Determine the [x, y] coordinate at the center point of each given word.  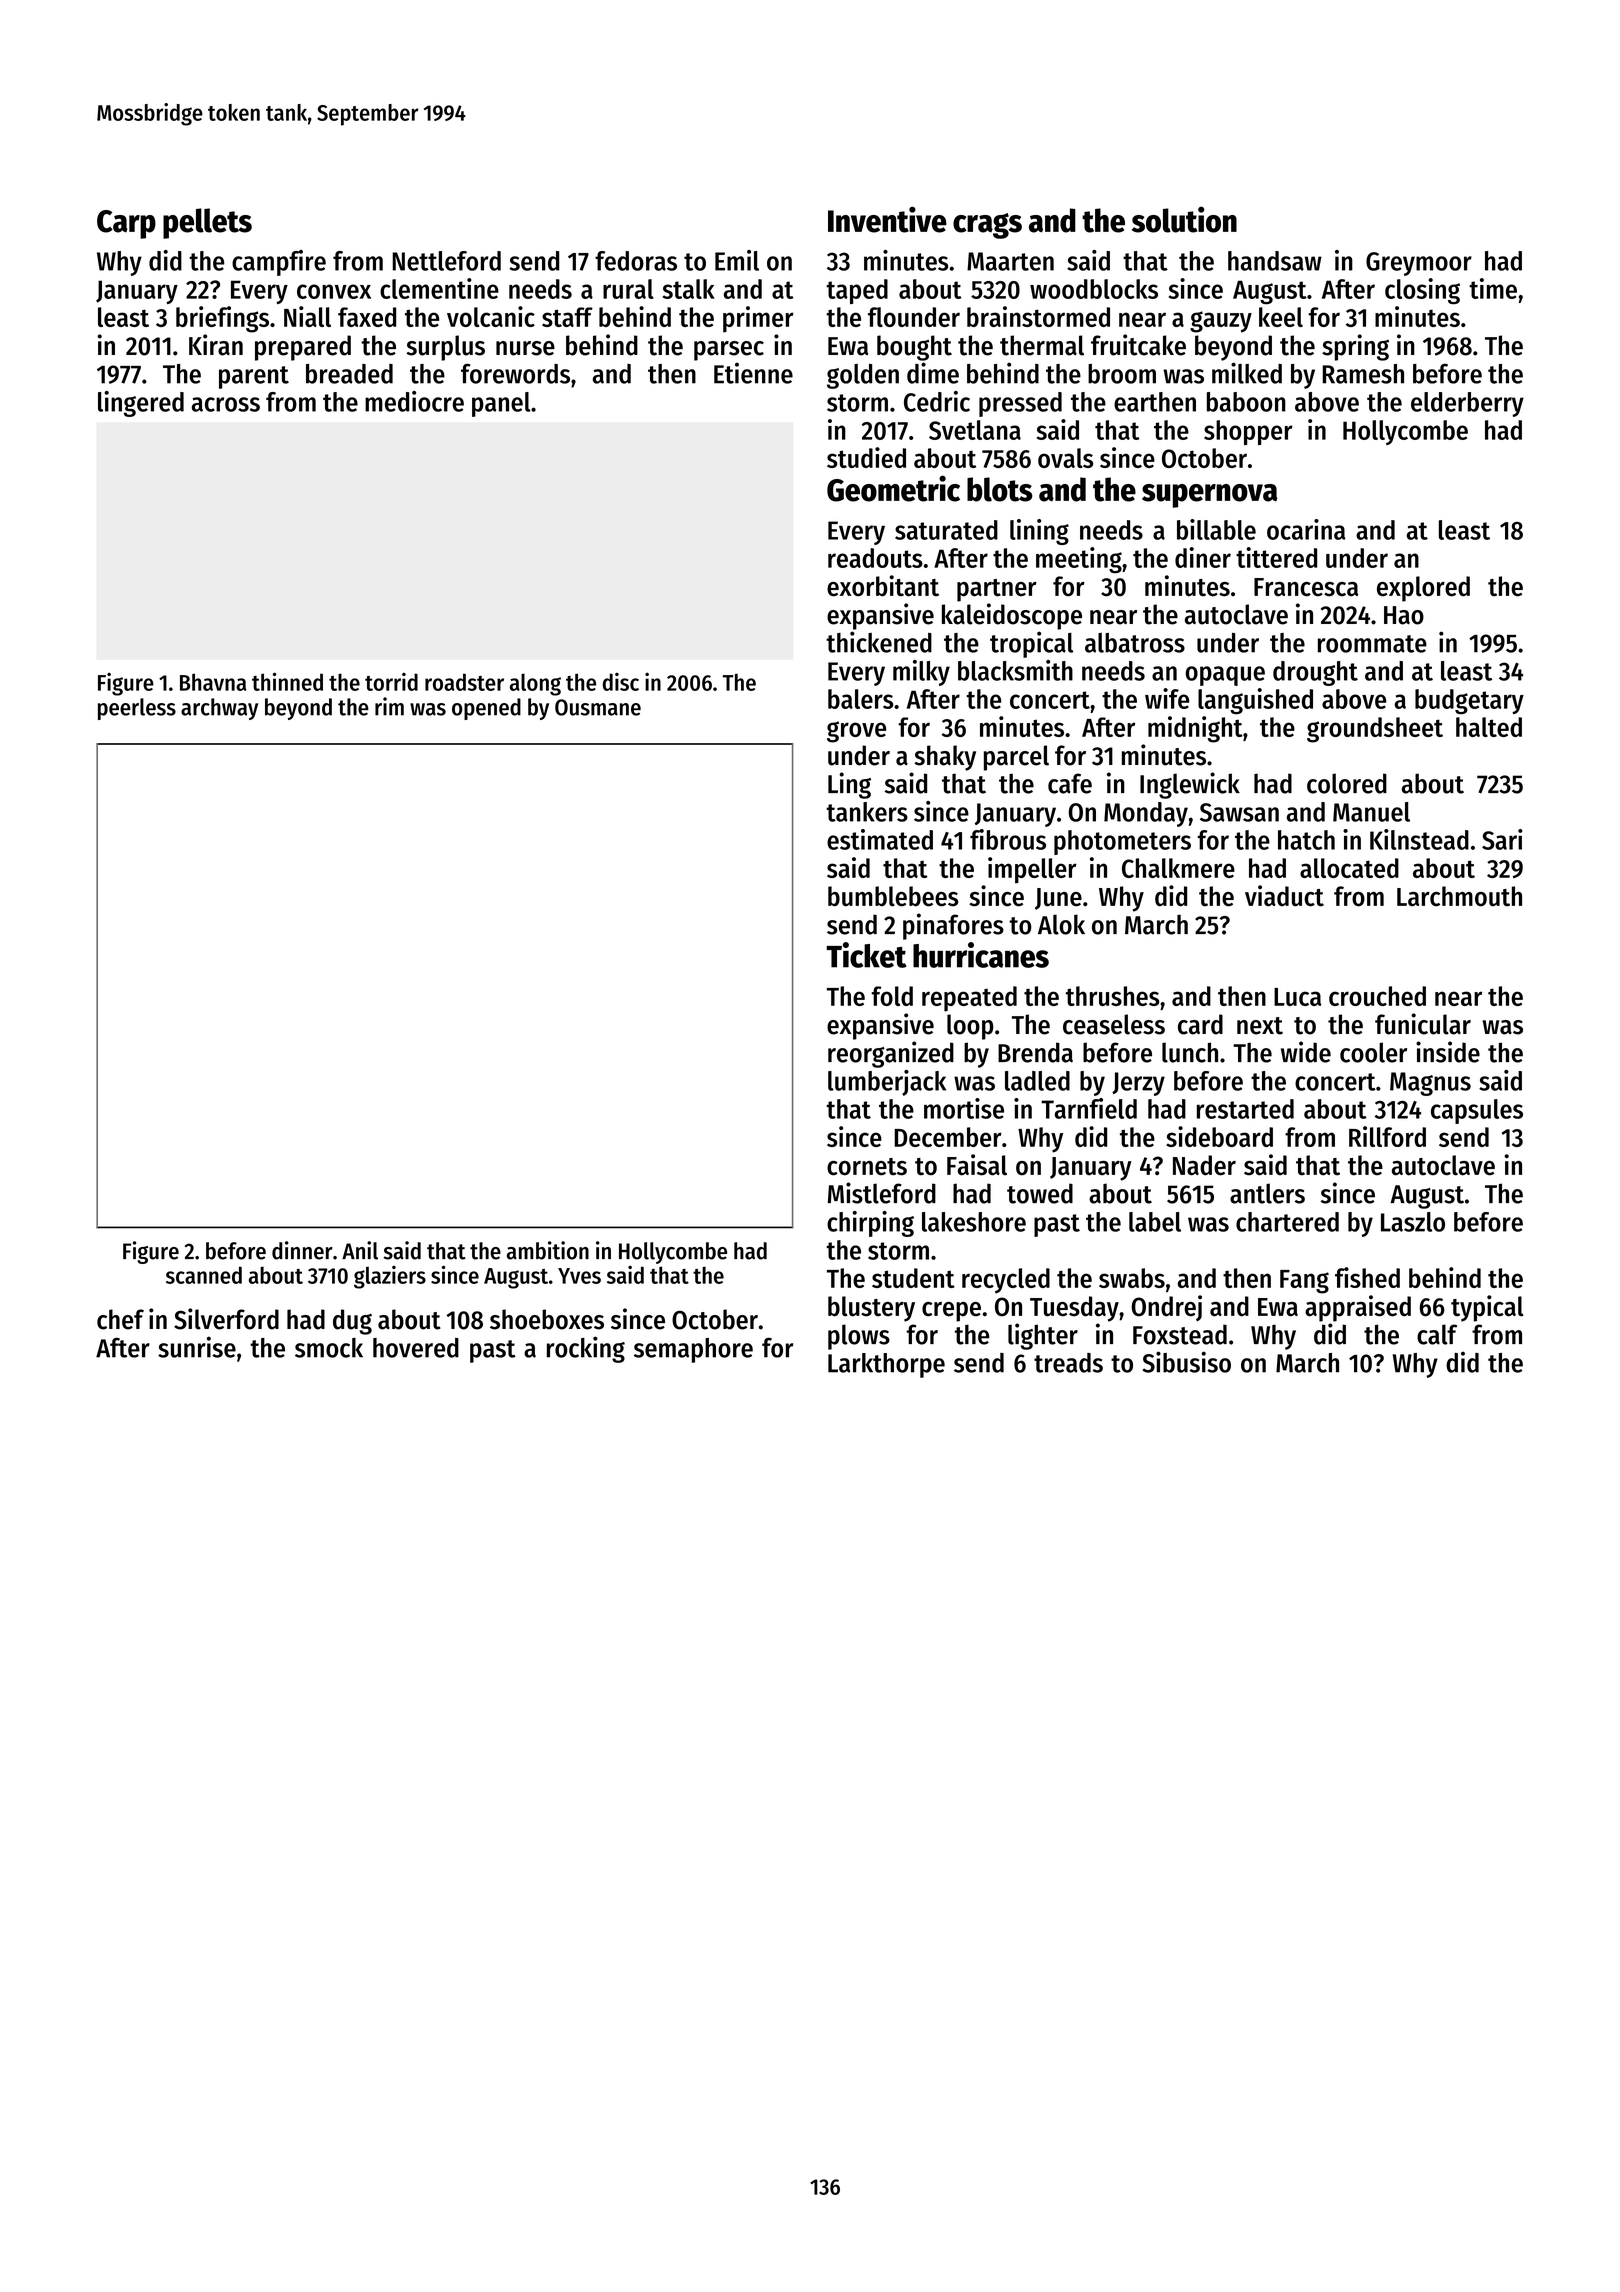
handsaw [1275, 261]
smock [329, 1348]
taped [857, 291]
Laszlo [1413, 1222]
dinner [302, 1250]
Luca [1297, 997]
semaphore [693, 1350]
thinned [287, 681]
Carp [126, 224]
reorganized [891, 1054]
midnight [1195, 729]
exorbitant [883, 586]
